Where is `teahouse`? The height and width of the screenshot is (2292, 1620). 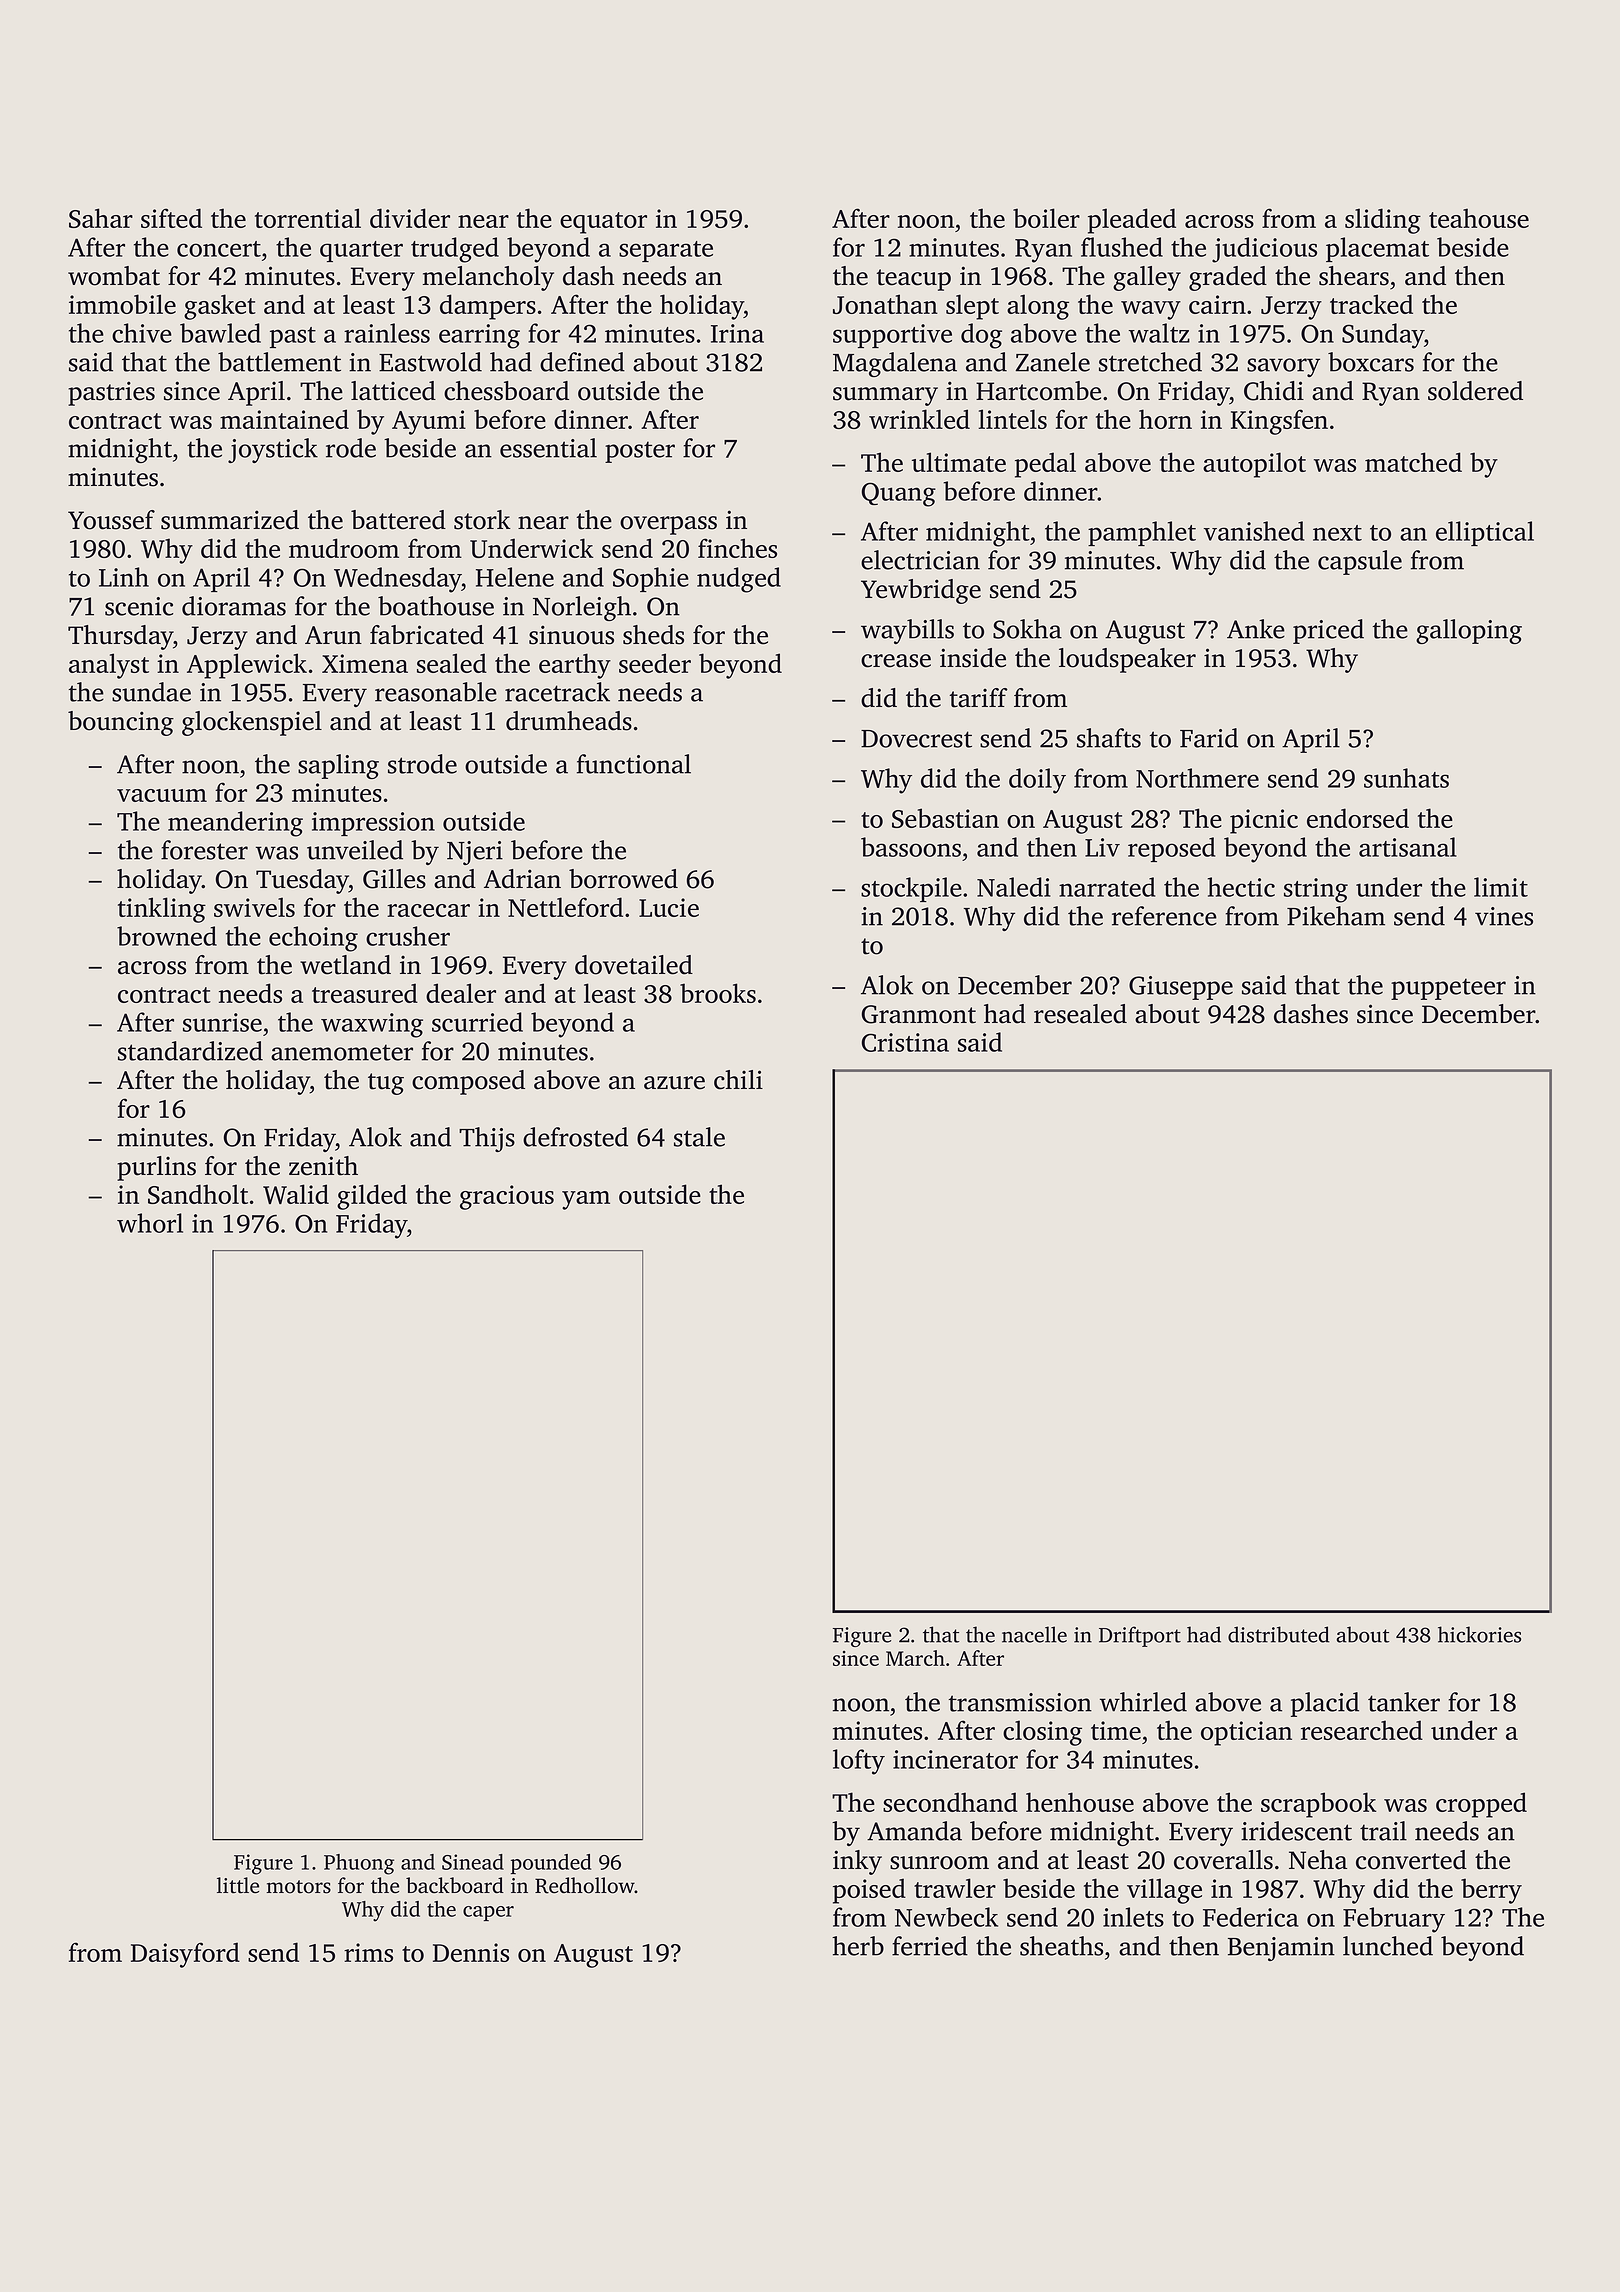
teahouse is located at coordinates (1479, 218).
